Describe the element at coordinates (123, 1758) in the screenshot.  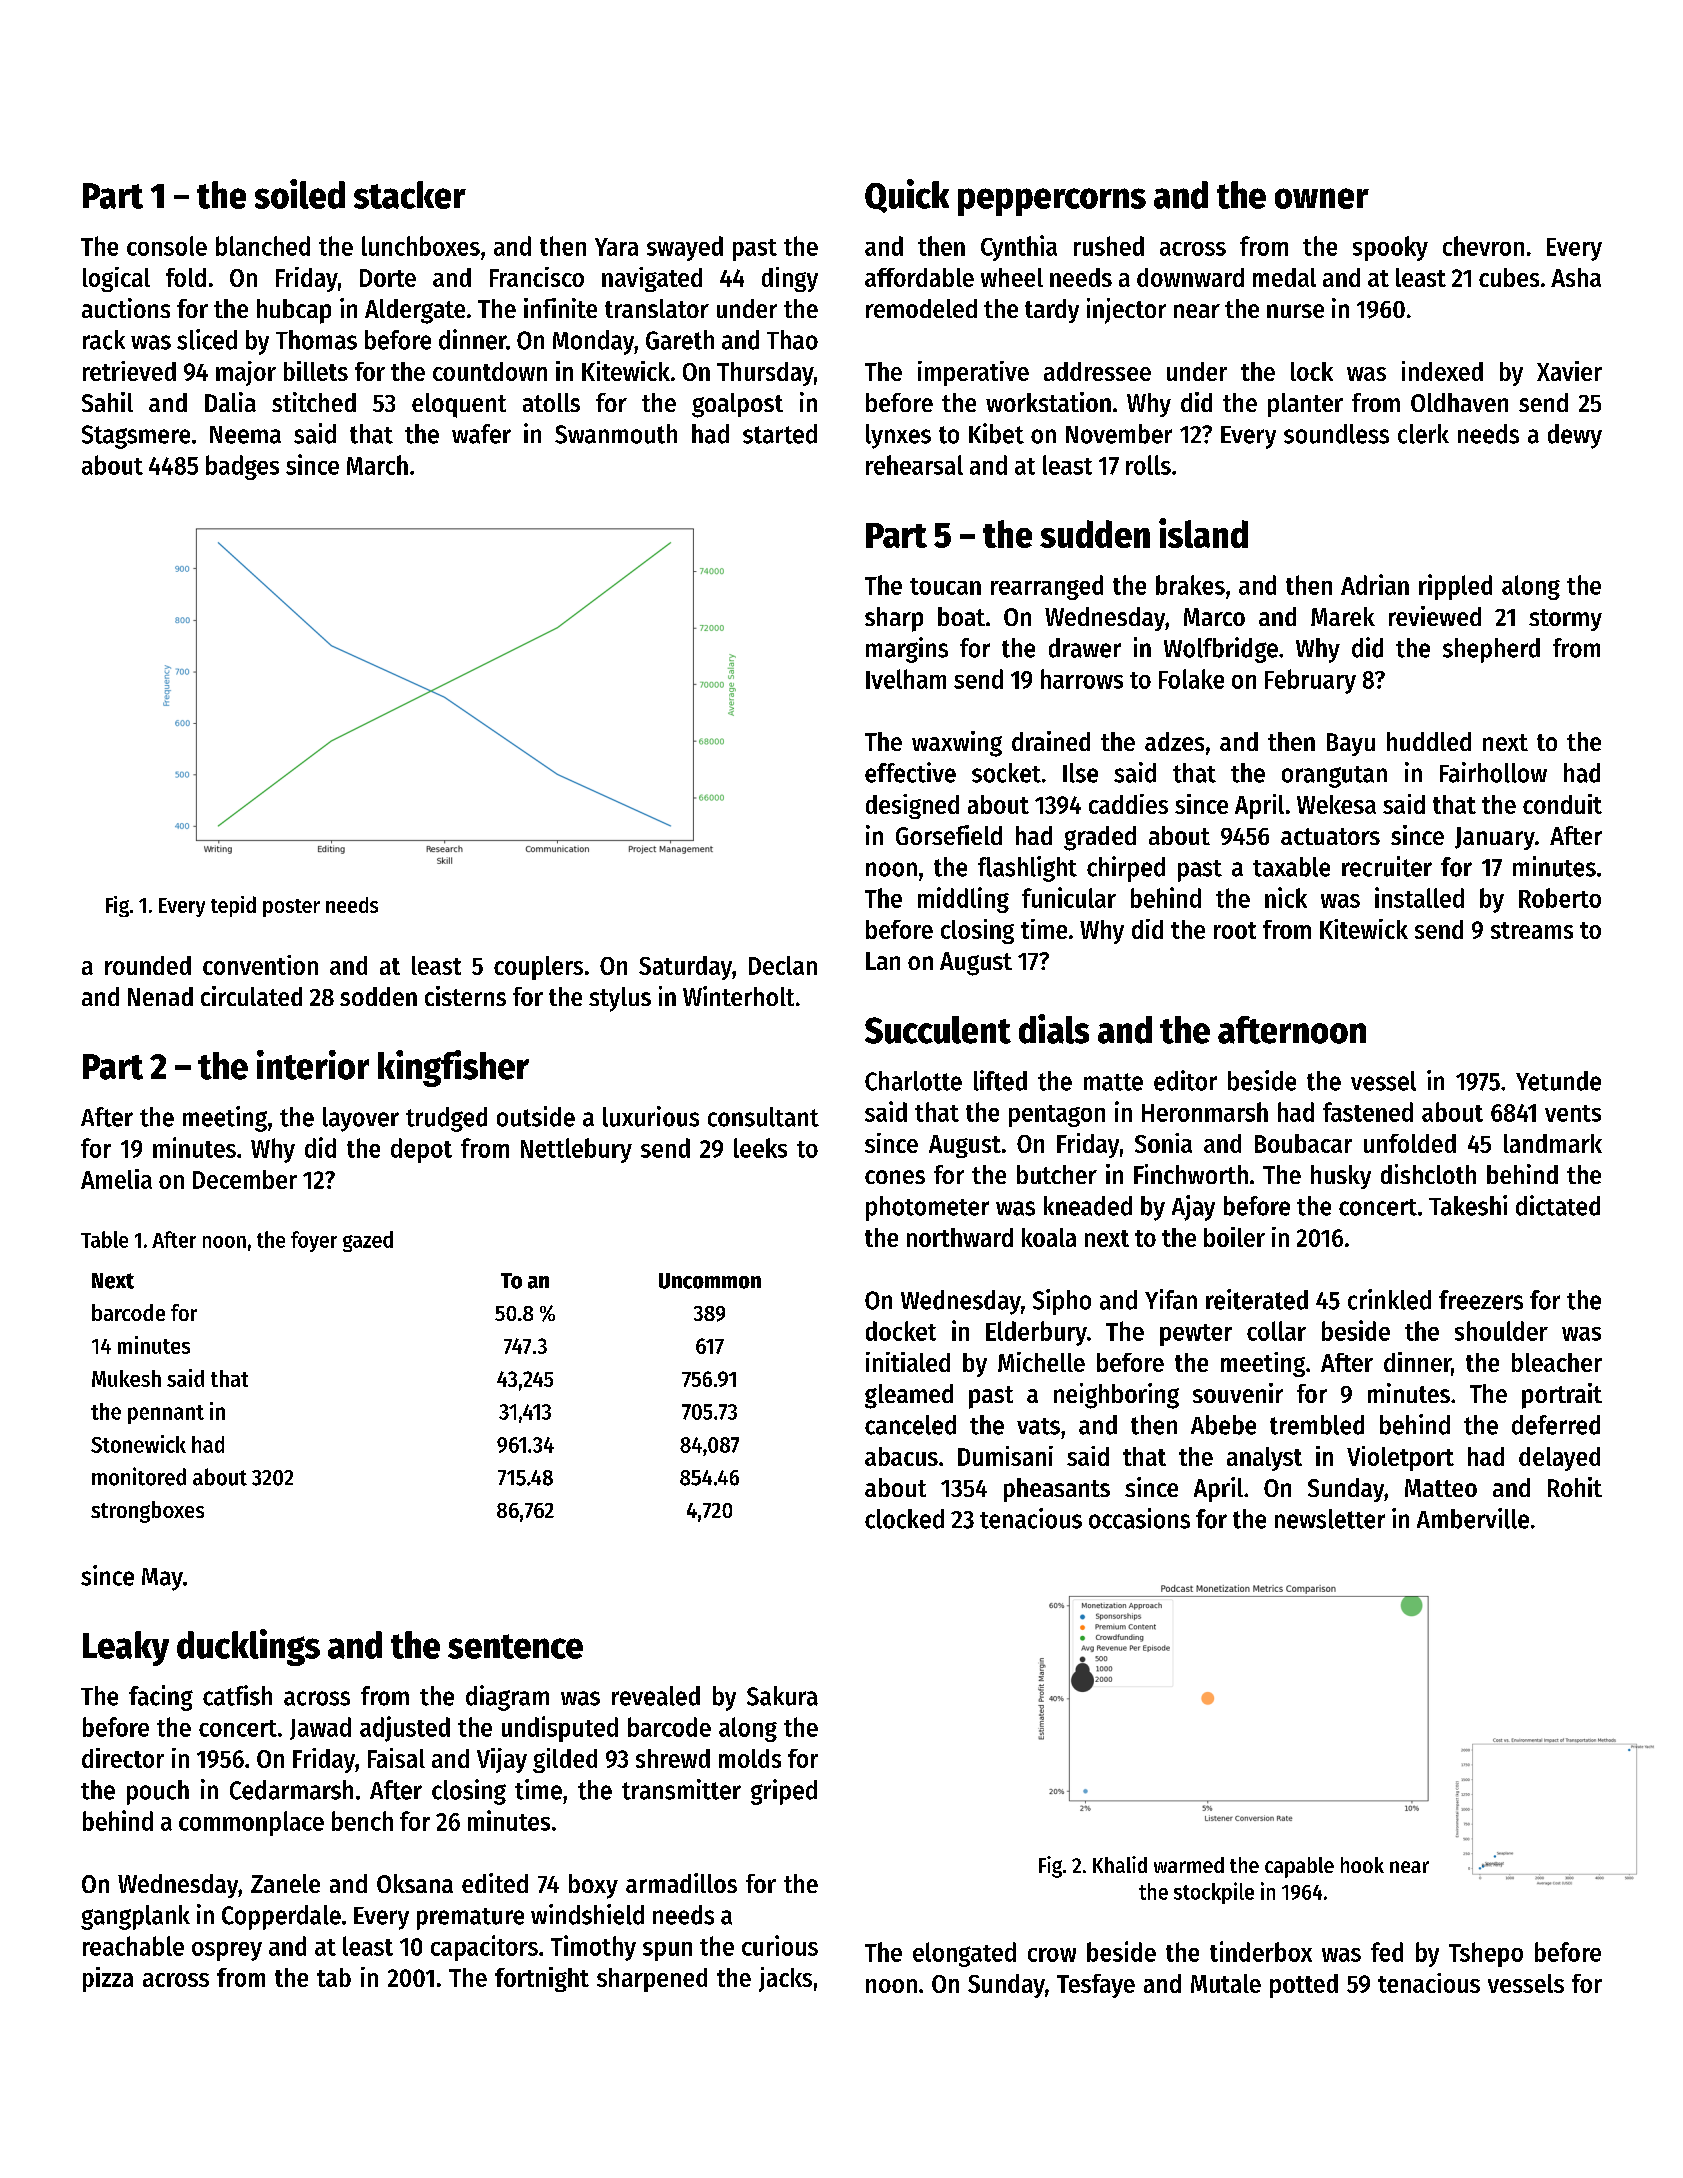
I see `director` at that location.
